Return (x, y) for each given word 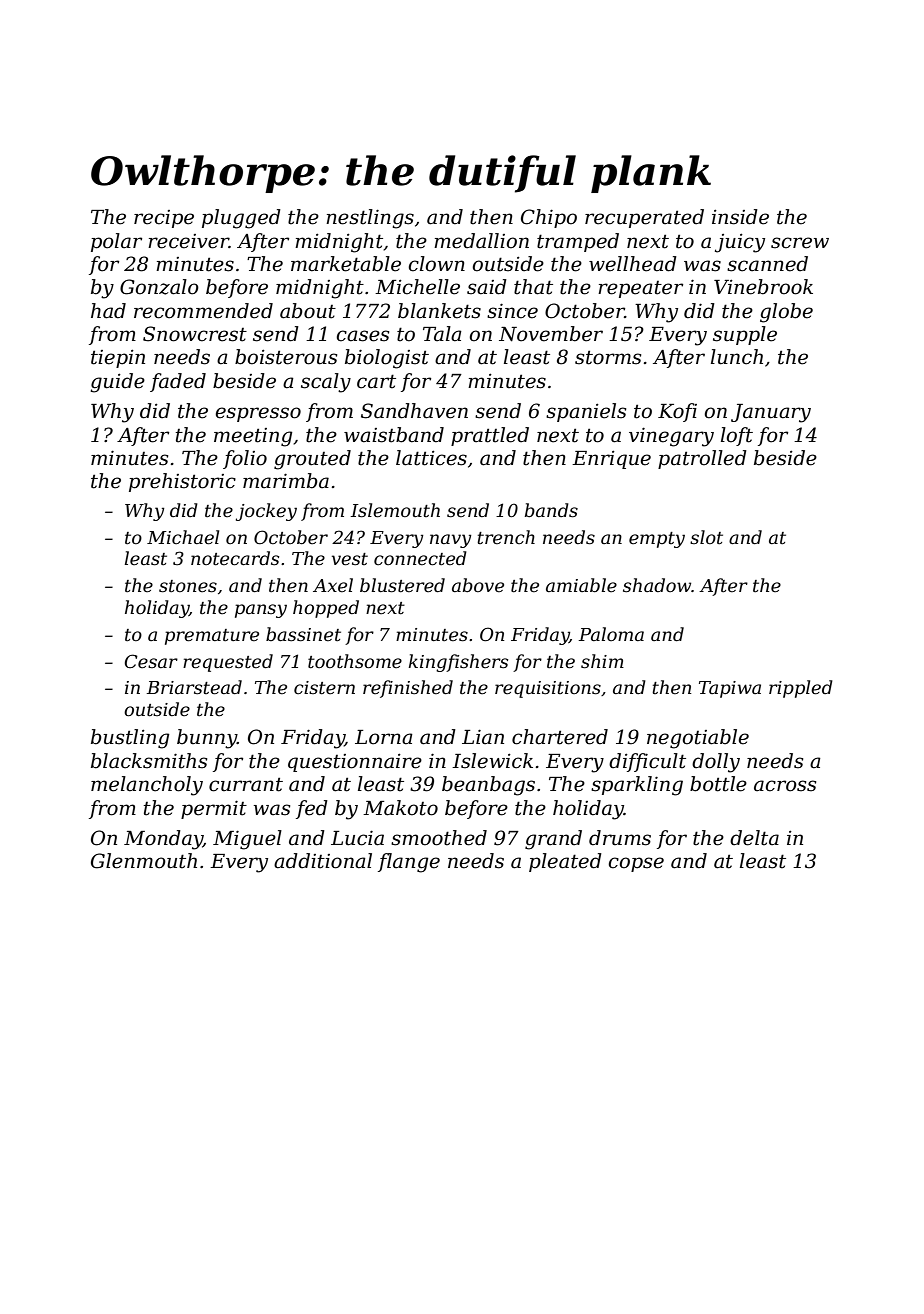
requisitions (548, 689)
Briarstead (194, 687)
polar (116, 242)
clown (436, 264)
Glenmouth (144, 861)
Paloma (611, 634)
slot (706, 537)
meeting (253, 437)
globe (786, 313)
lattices (431, 458)
